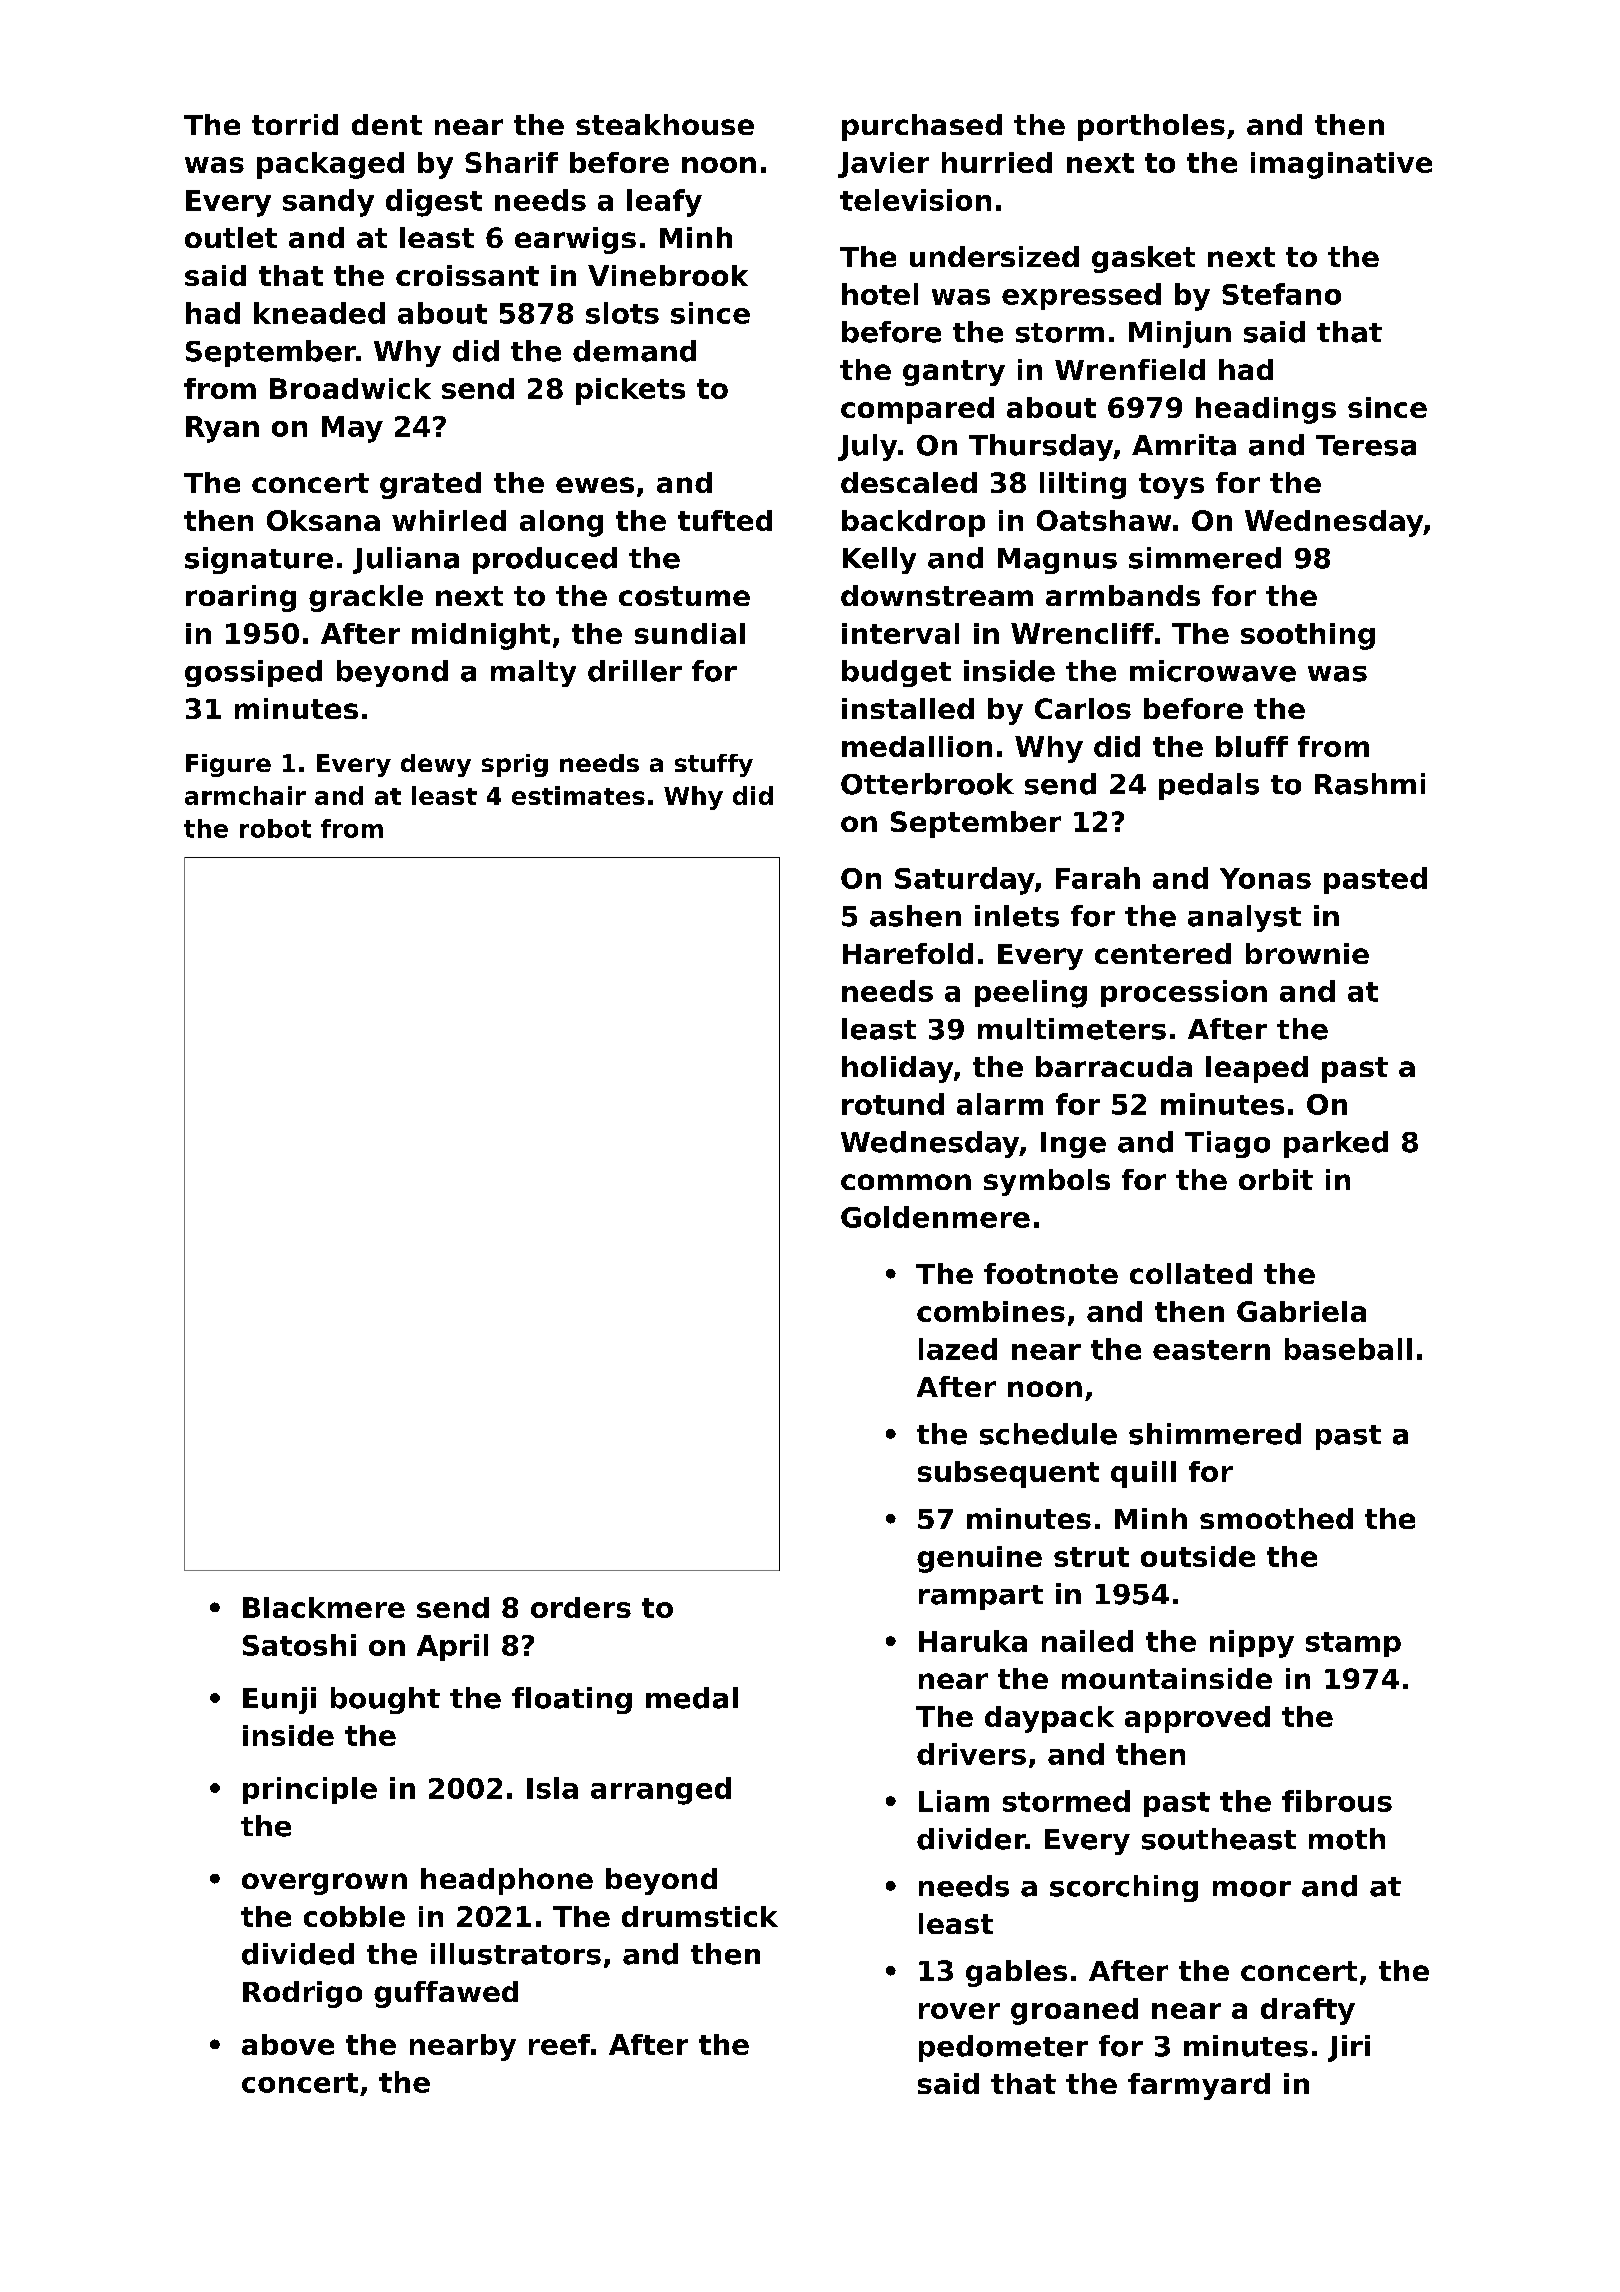  I want to click on rover, so click(959, 2011).
